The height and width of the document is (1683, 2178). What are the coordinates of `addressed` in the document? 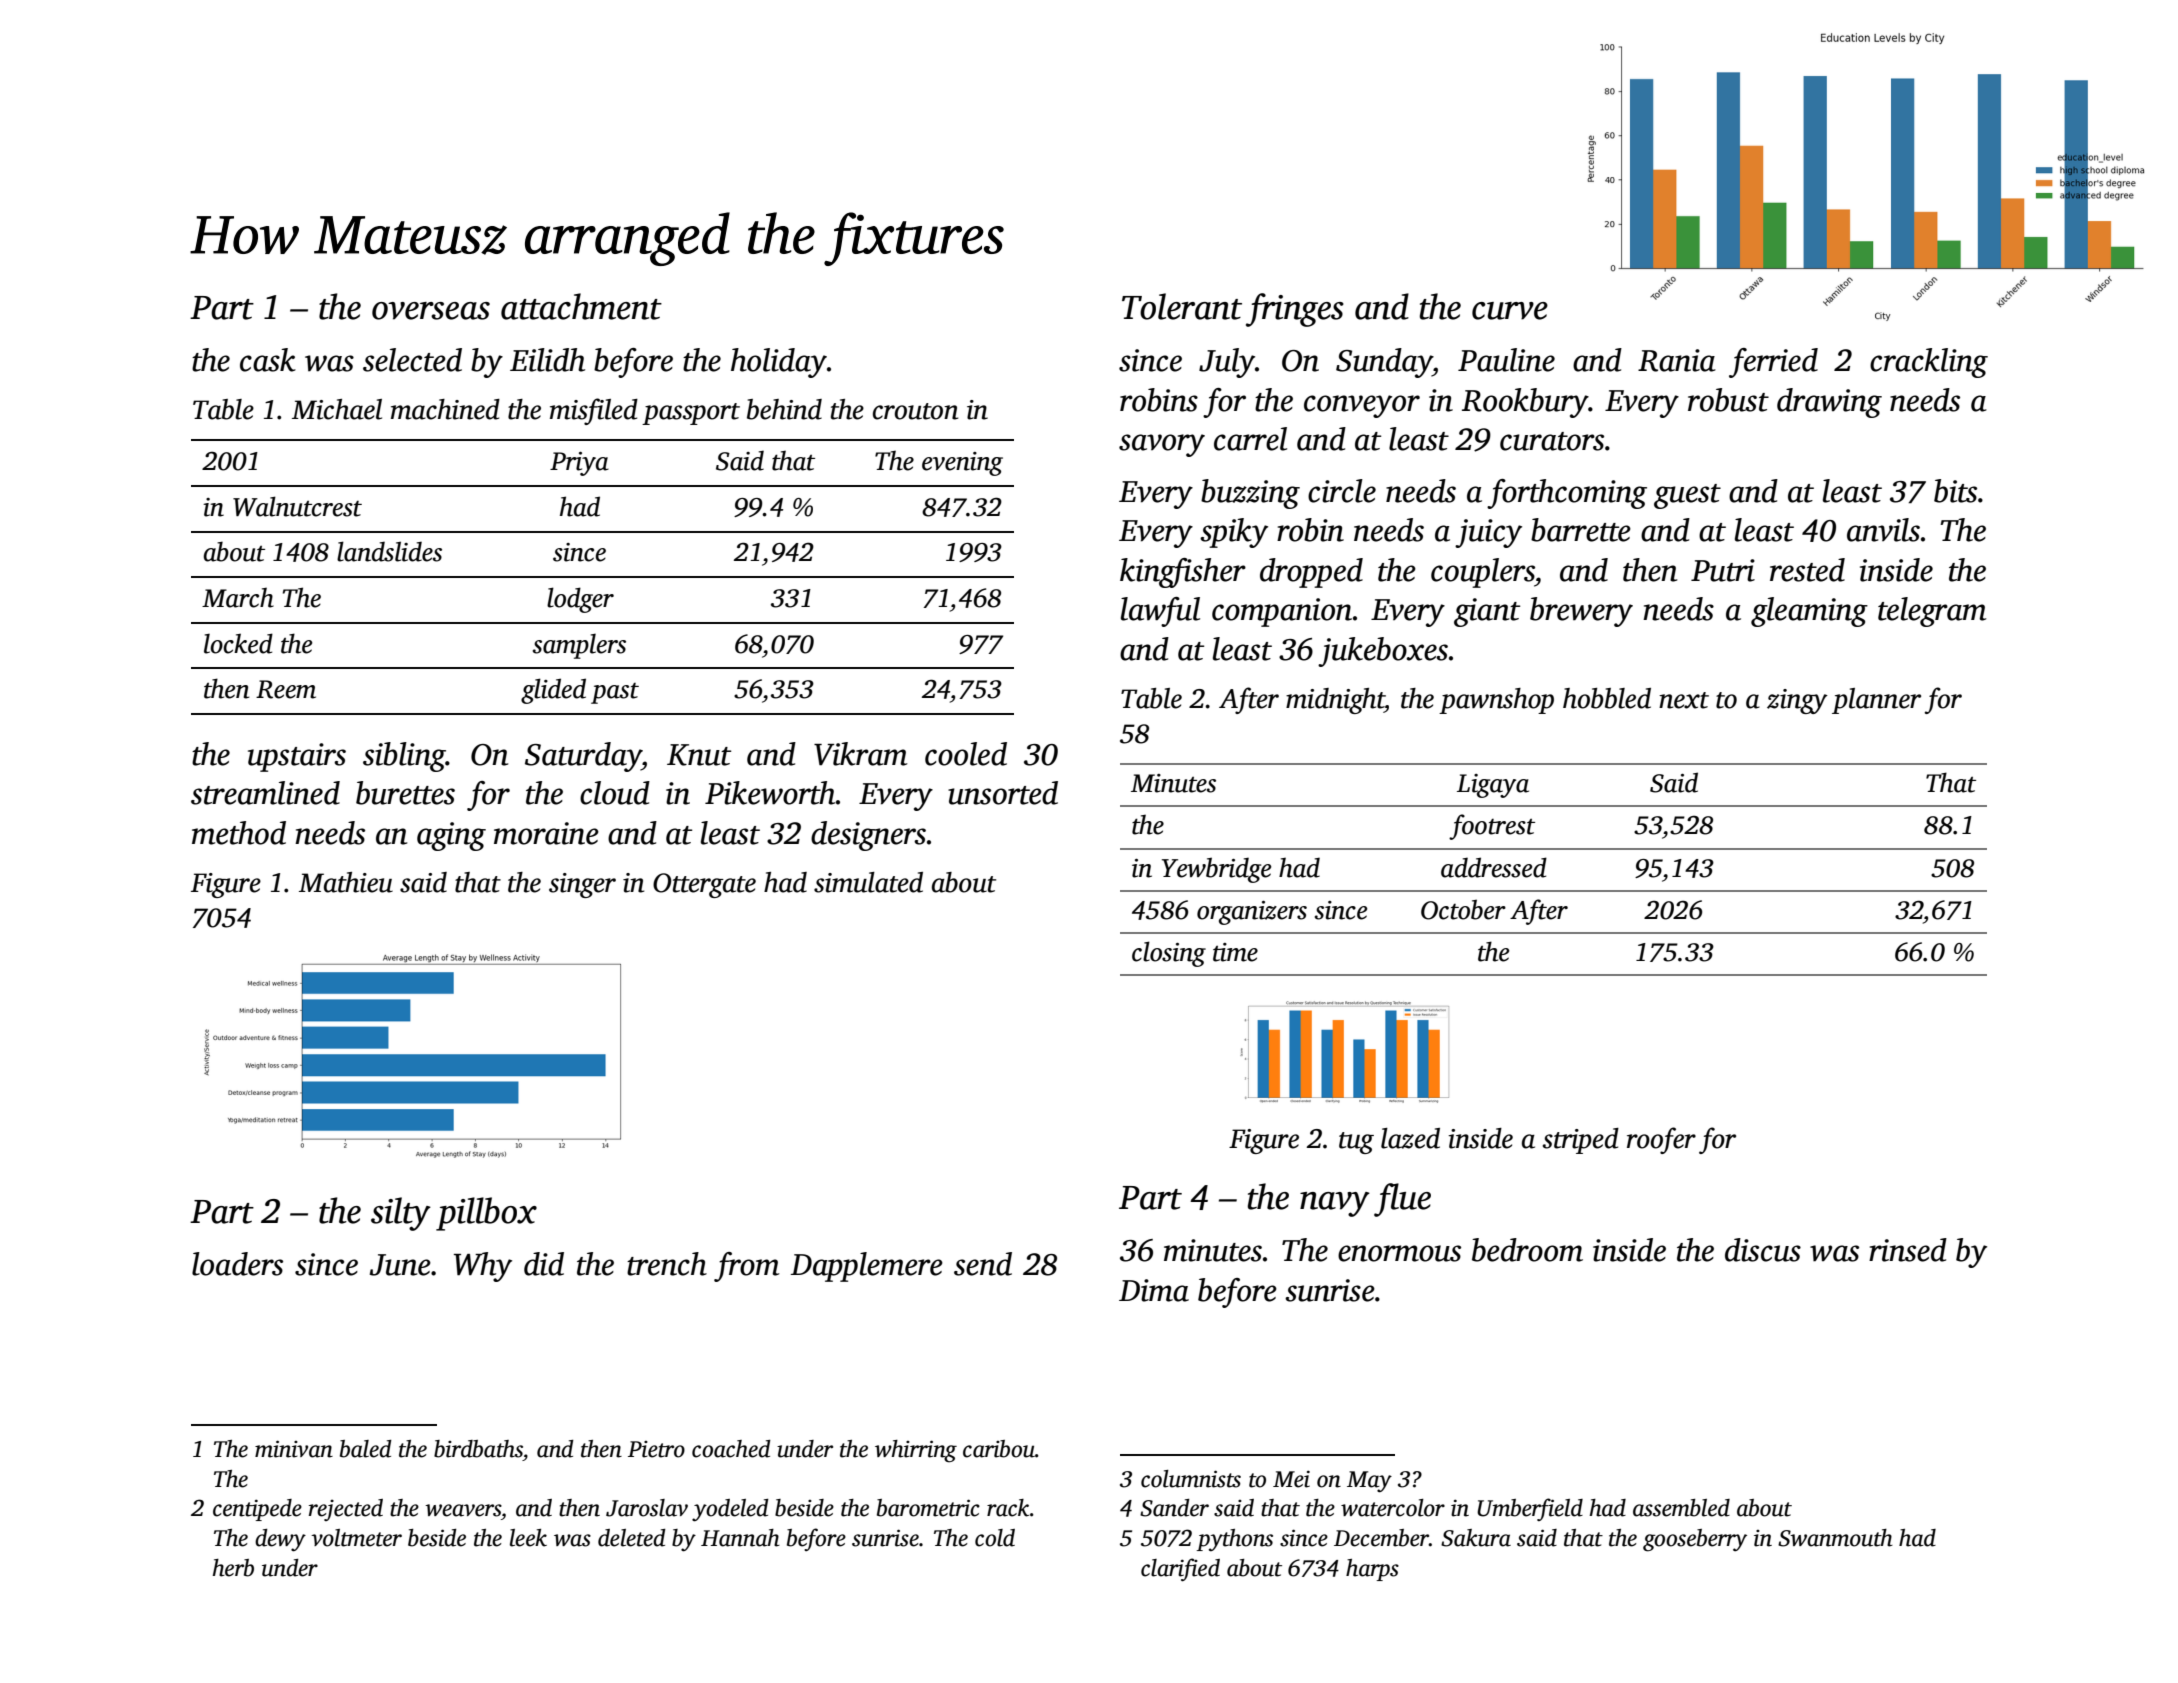 It's located at (1494, 867).
